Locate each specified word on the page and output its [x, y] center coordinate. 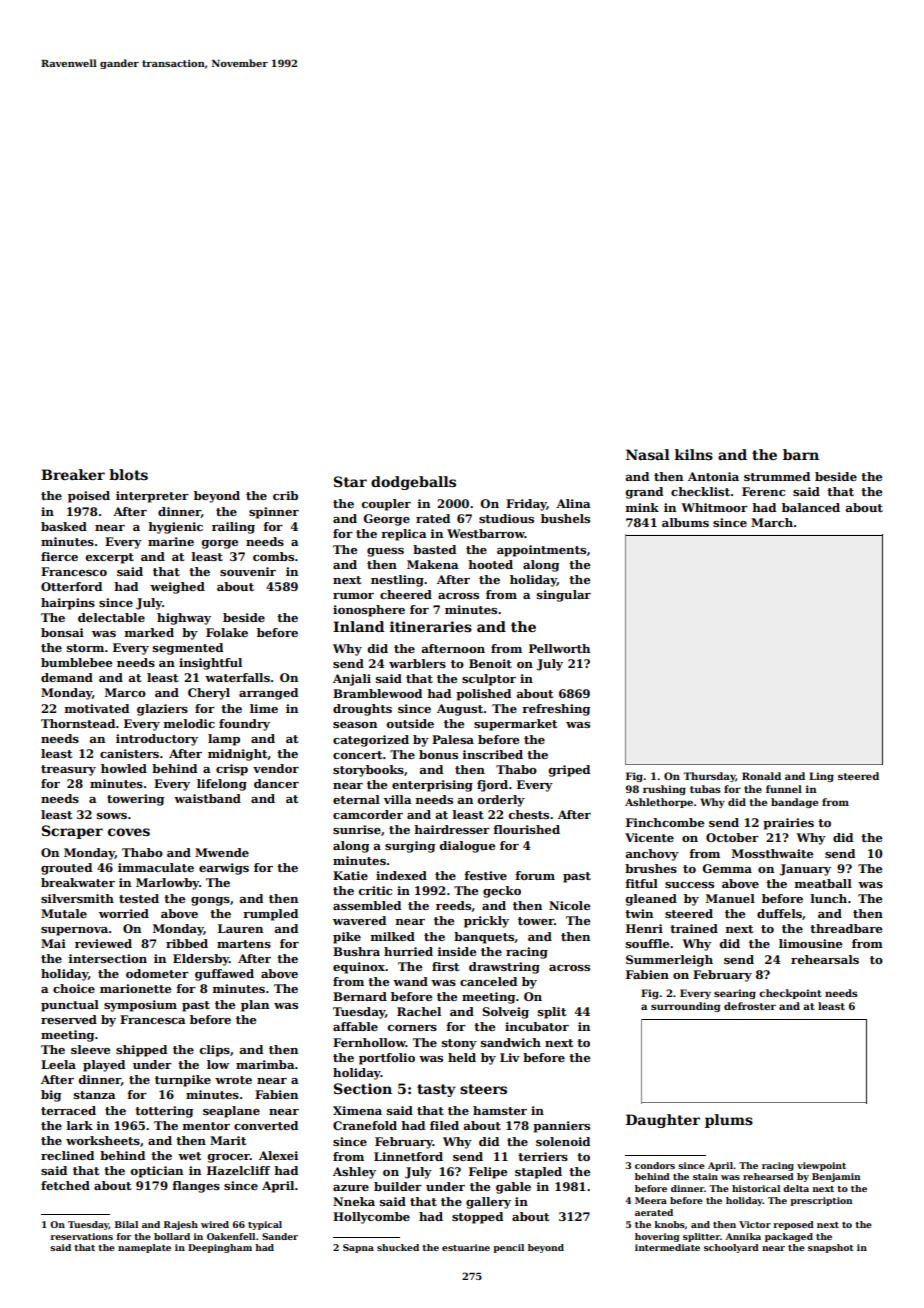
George [387, 520]
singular [564, 596]
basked [64, 526]
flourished [526, 829]
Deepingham [220, 1248]
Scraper [72, 832]
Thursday [709, 777]
